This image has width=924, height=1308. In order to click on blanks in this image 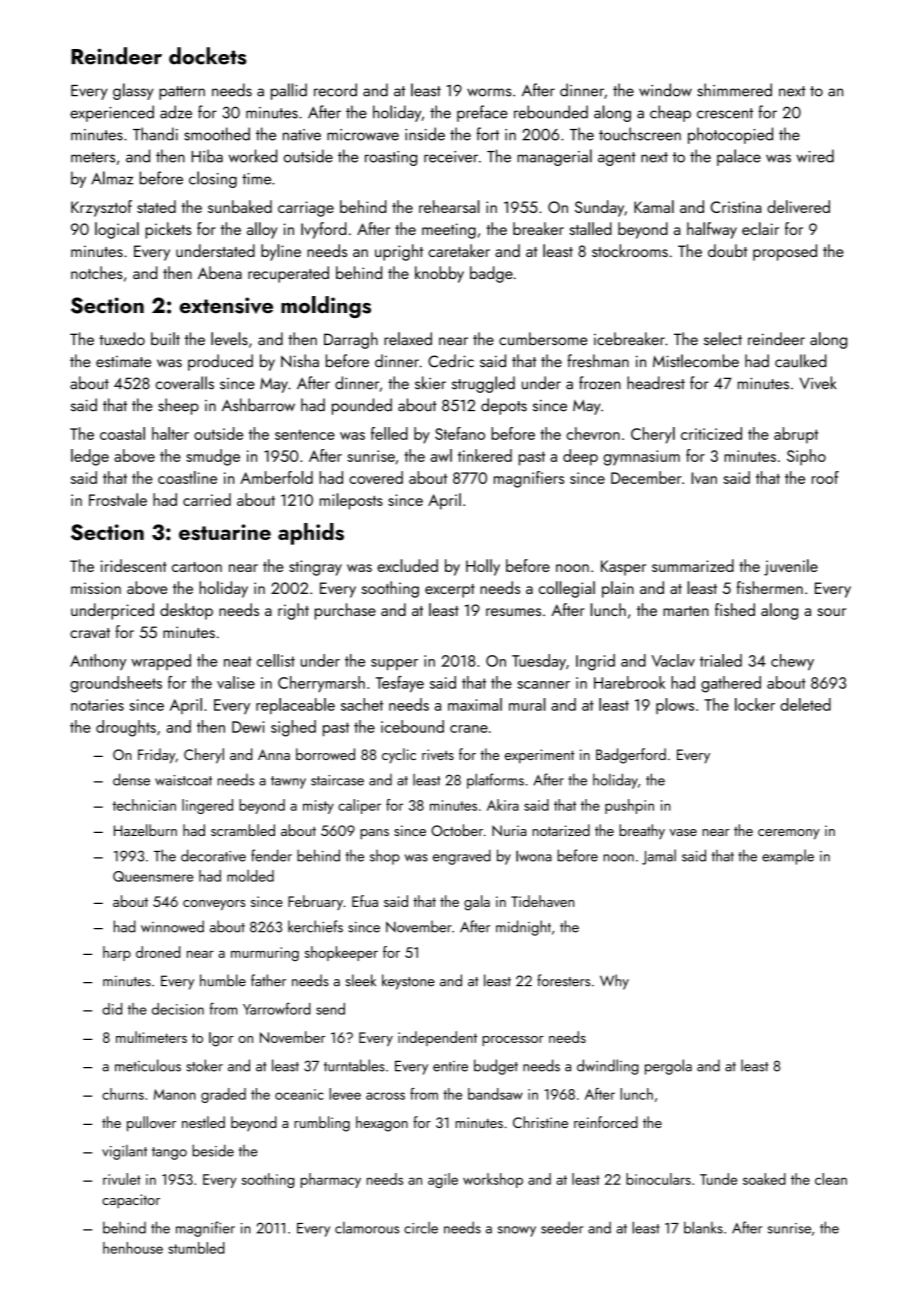, I will do `click(703, 1227)`.
